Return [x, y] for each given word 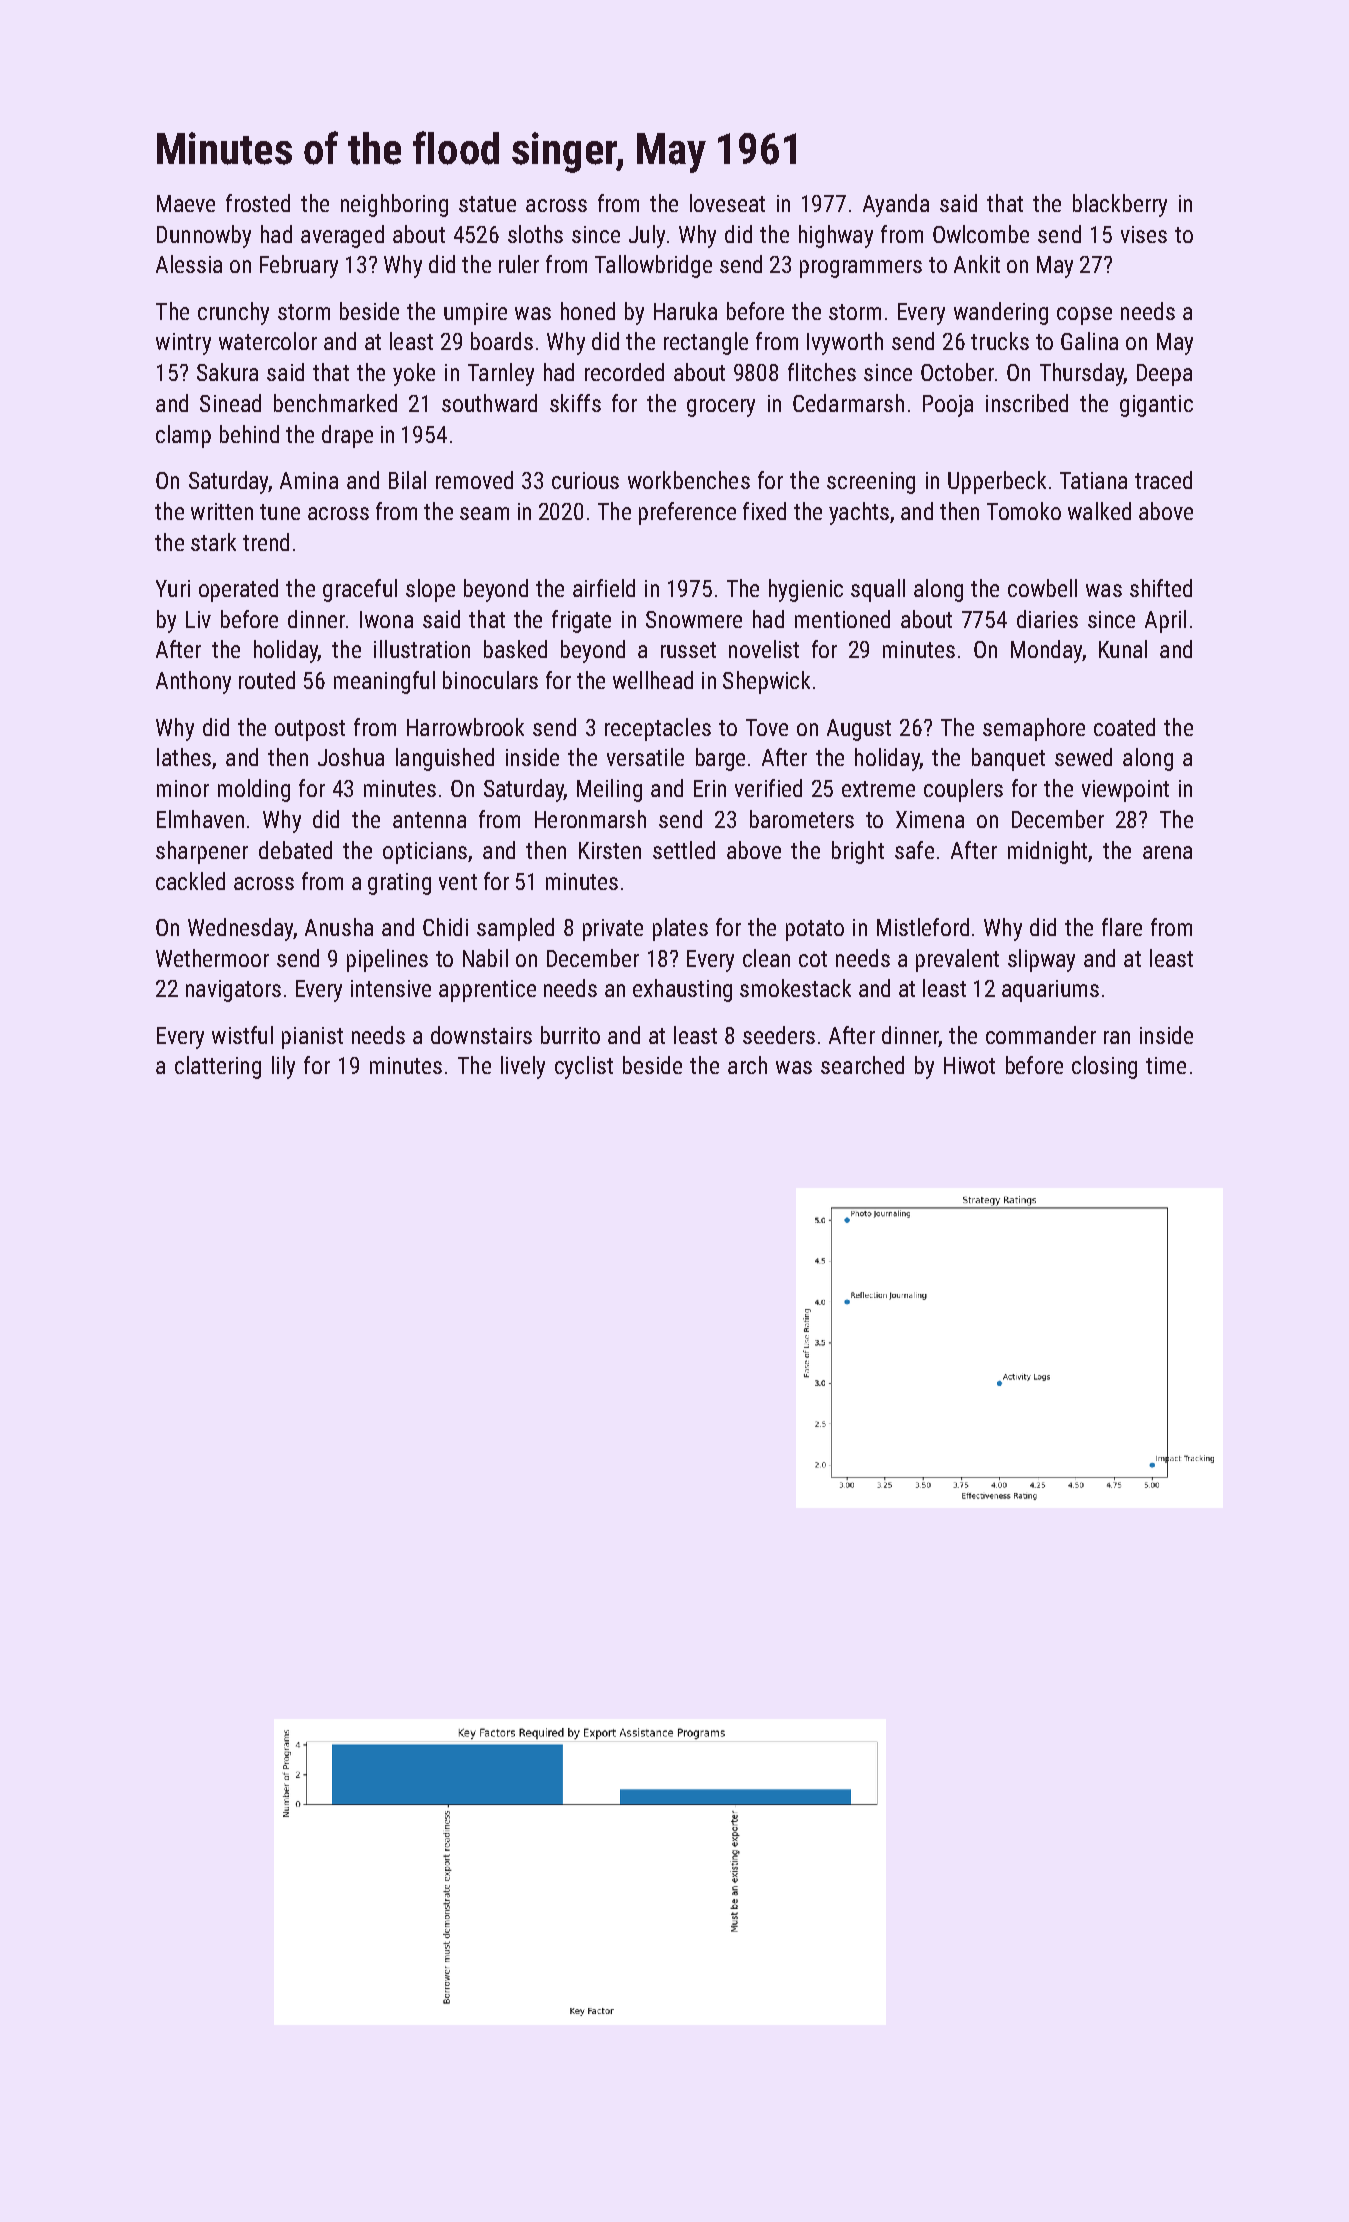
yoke [414, 374]
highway [836, 236]
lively [523, 1067]
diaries [1047, 619]
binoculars [490, 680]
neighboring [394, 205]
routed [267, 680]
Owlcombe [981, 234]
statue [487, 204]
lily [283, 1067]
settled [684, 850]
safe [914, 850]
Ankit [977, 264]
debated [295, 850]
